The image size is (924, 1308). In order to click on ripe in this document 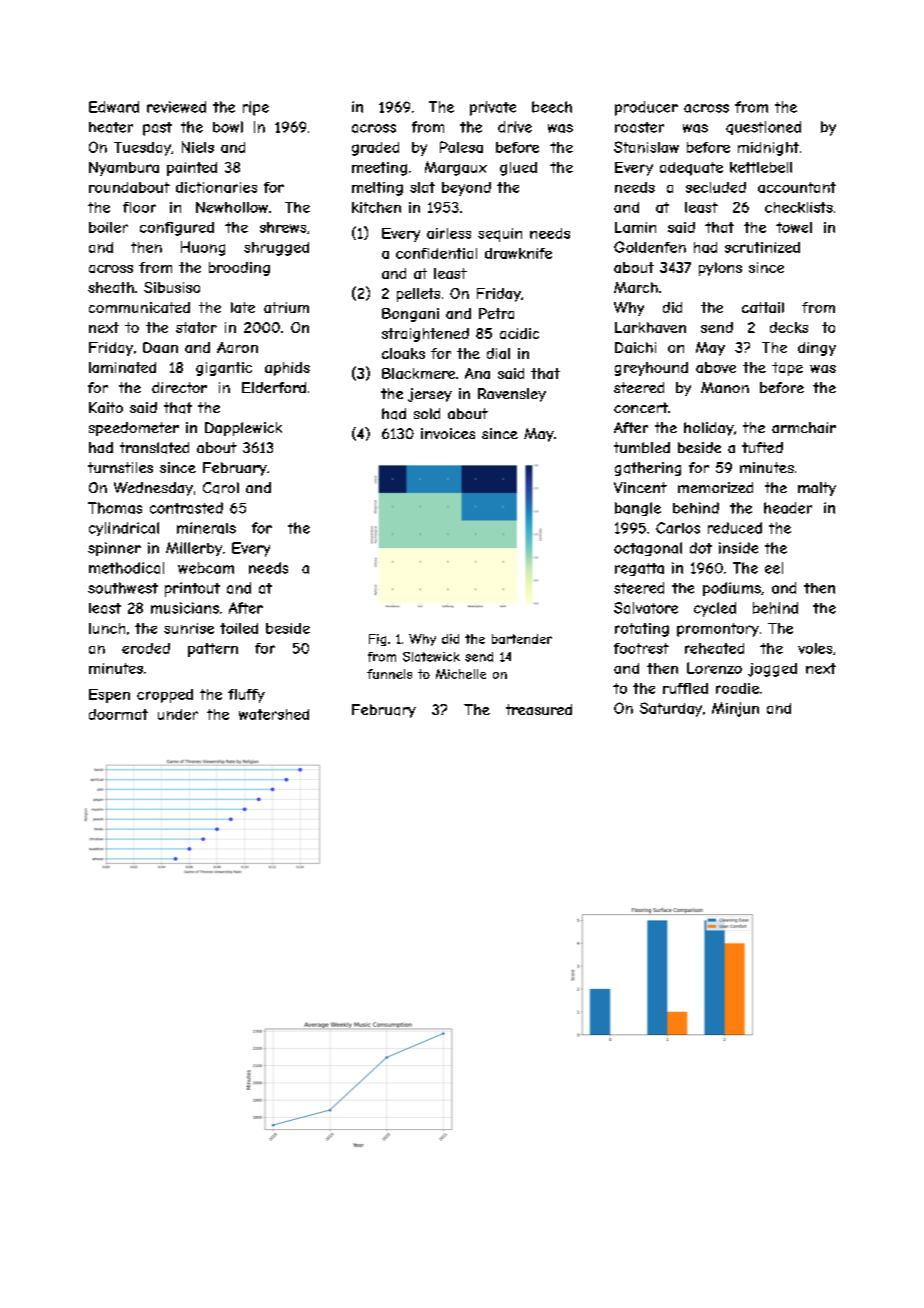, I will do `click(256, 108)`.
